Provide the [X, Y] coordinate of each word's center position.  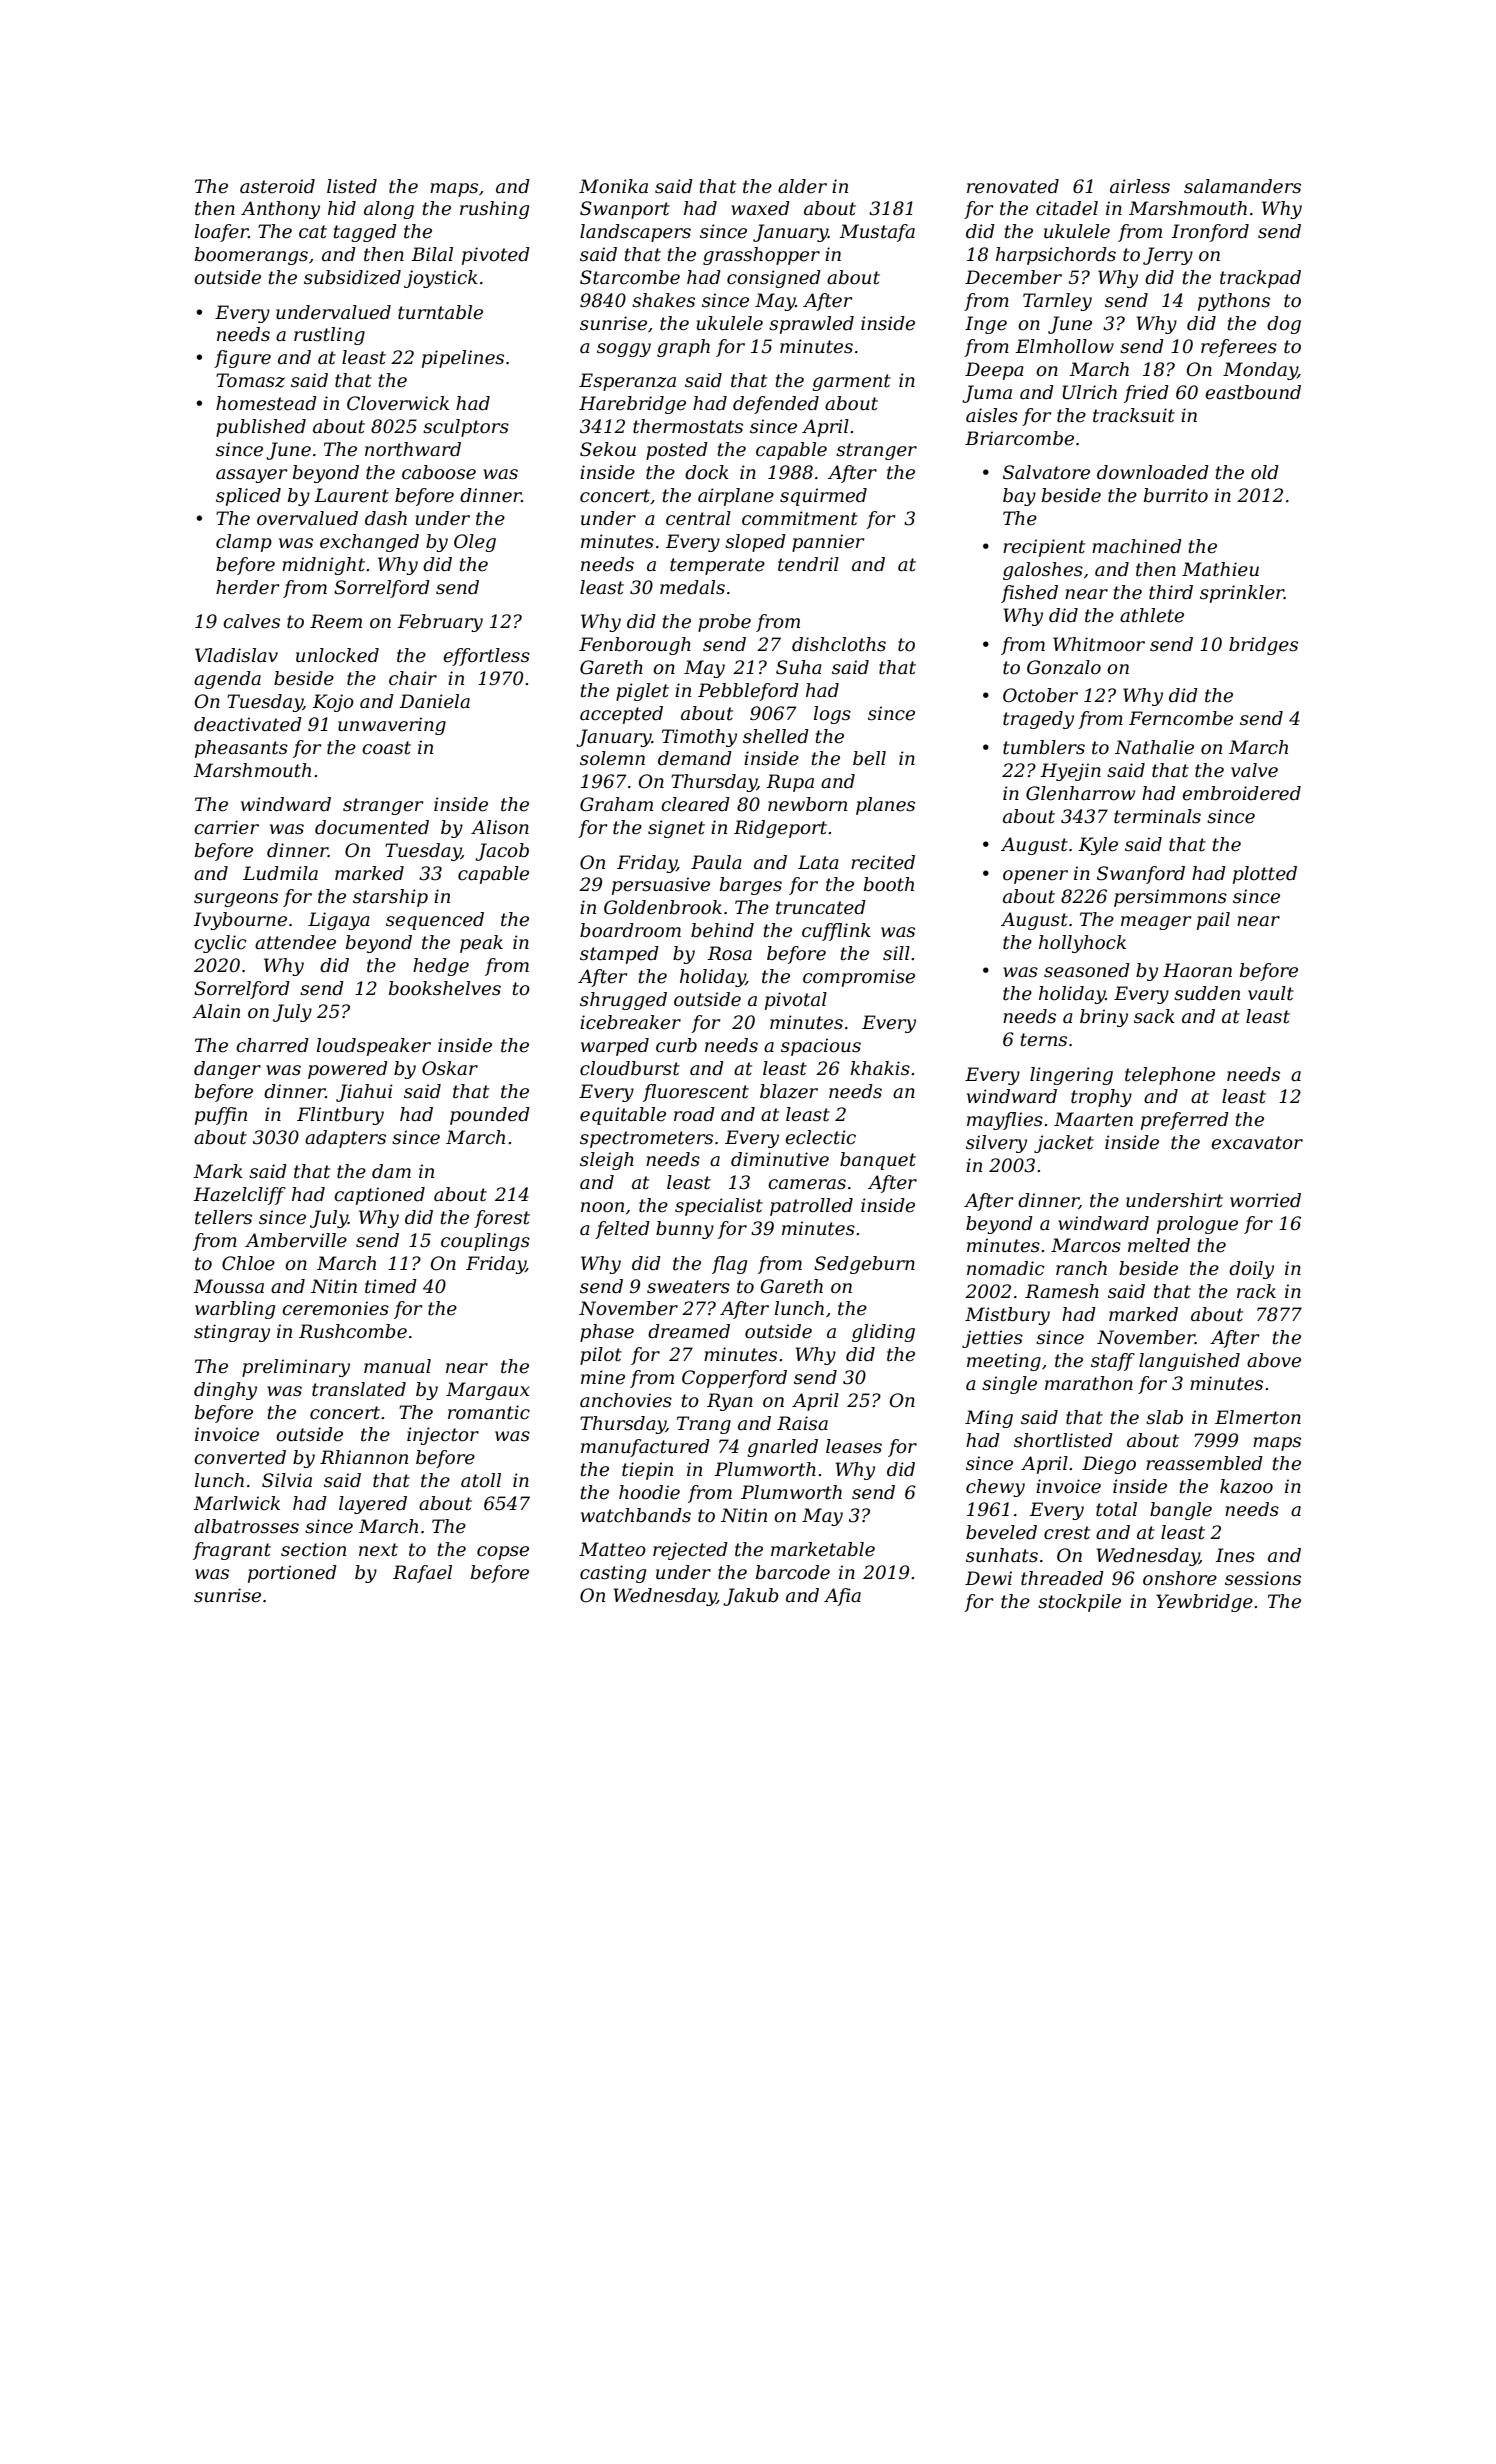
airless [1140, 186]
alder [802, 186]
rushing [494, 210]
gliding [883, 1333]
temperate [717, 566]
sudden [1207, 993]
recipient [1044, 548]
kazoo [1246, 1486]
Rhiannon [364, 1457]
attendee [295, 942]
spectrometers [646, 1139]
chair [413, 678]
